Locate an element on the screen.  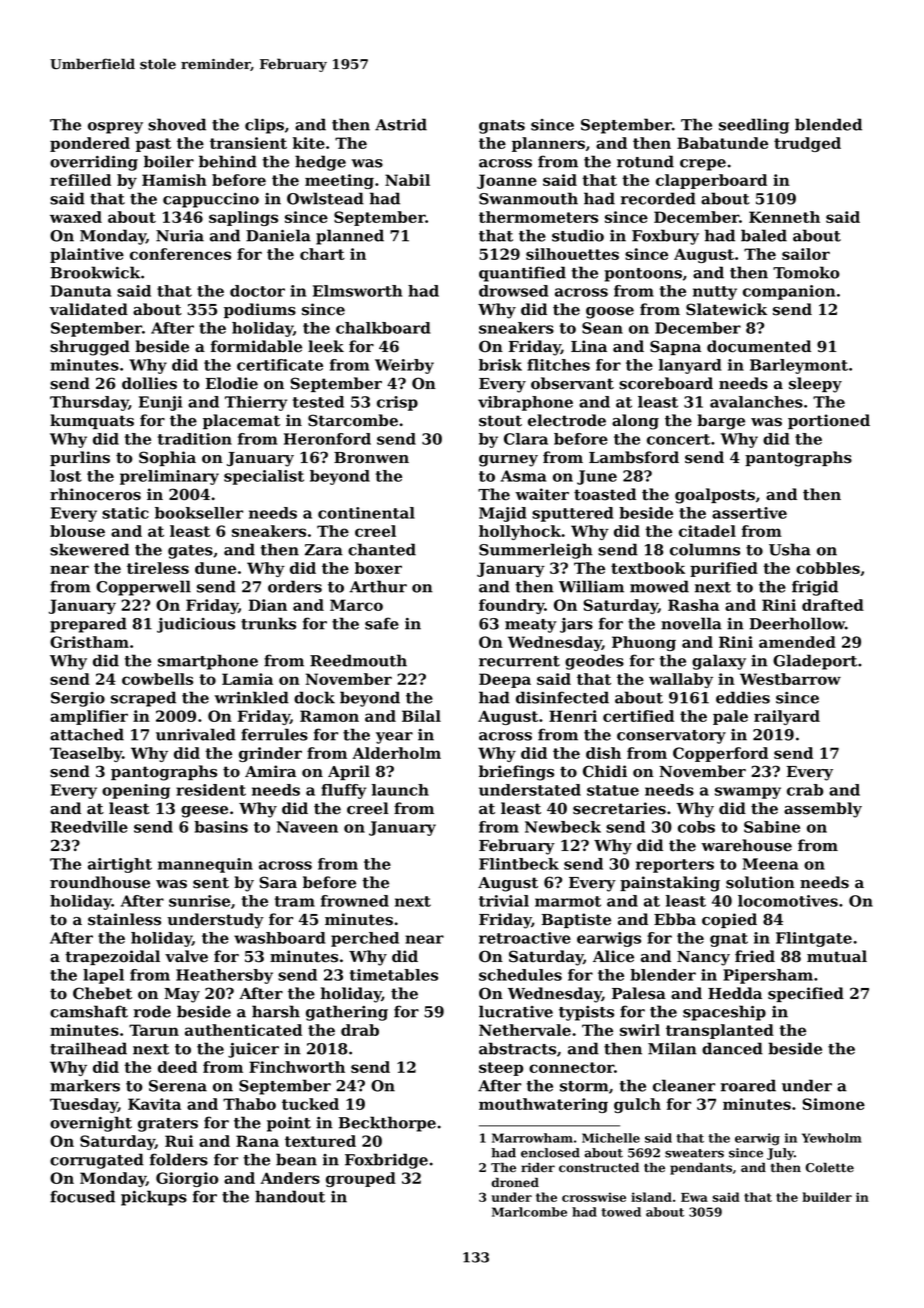
along is located at coordinates (635, 422).
